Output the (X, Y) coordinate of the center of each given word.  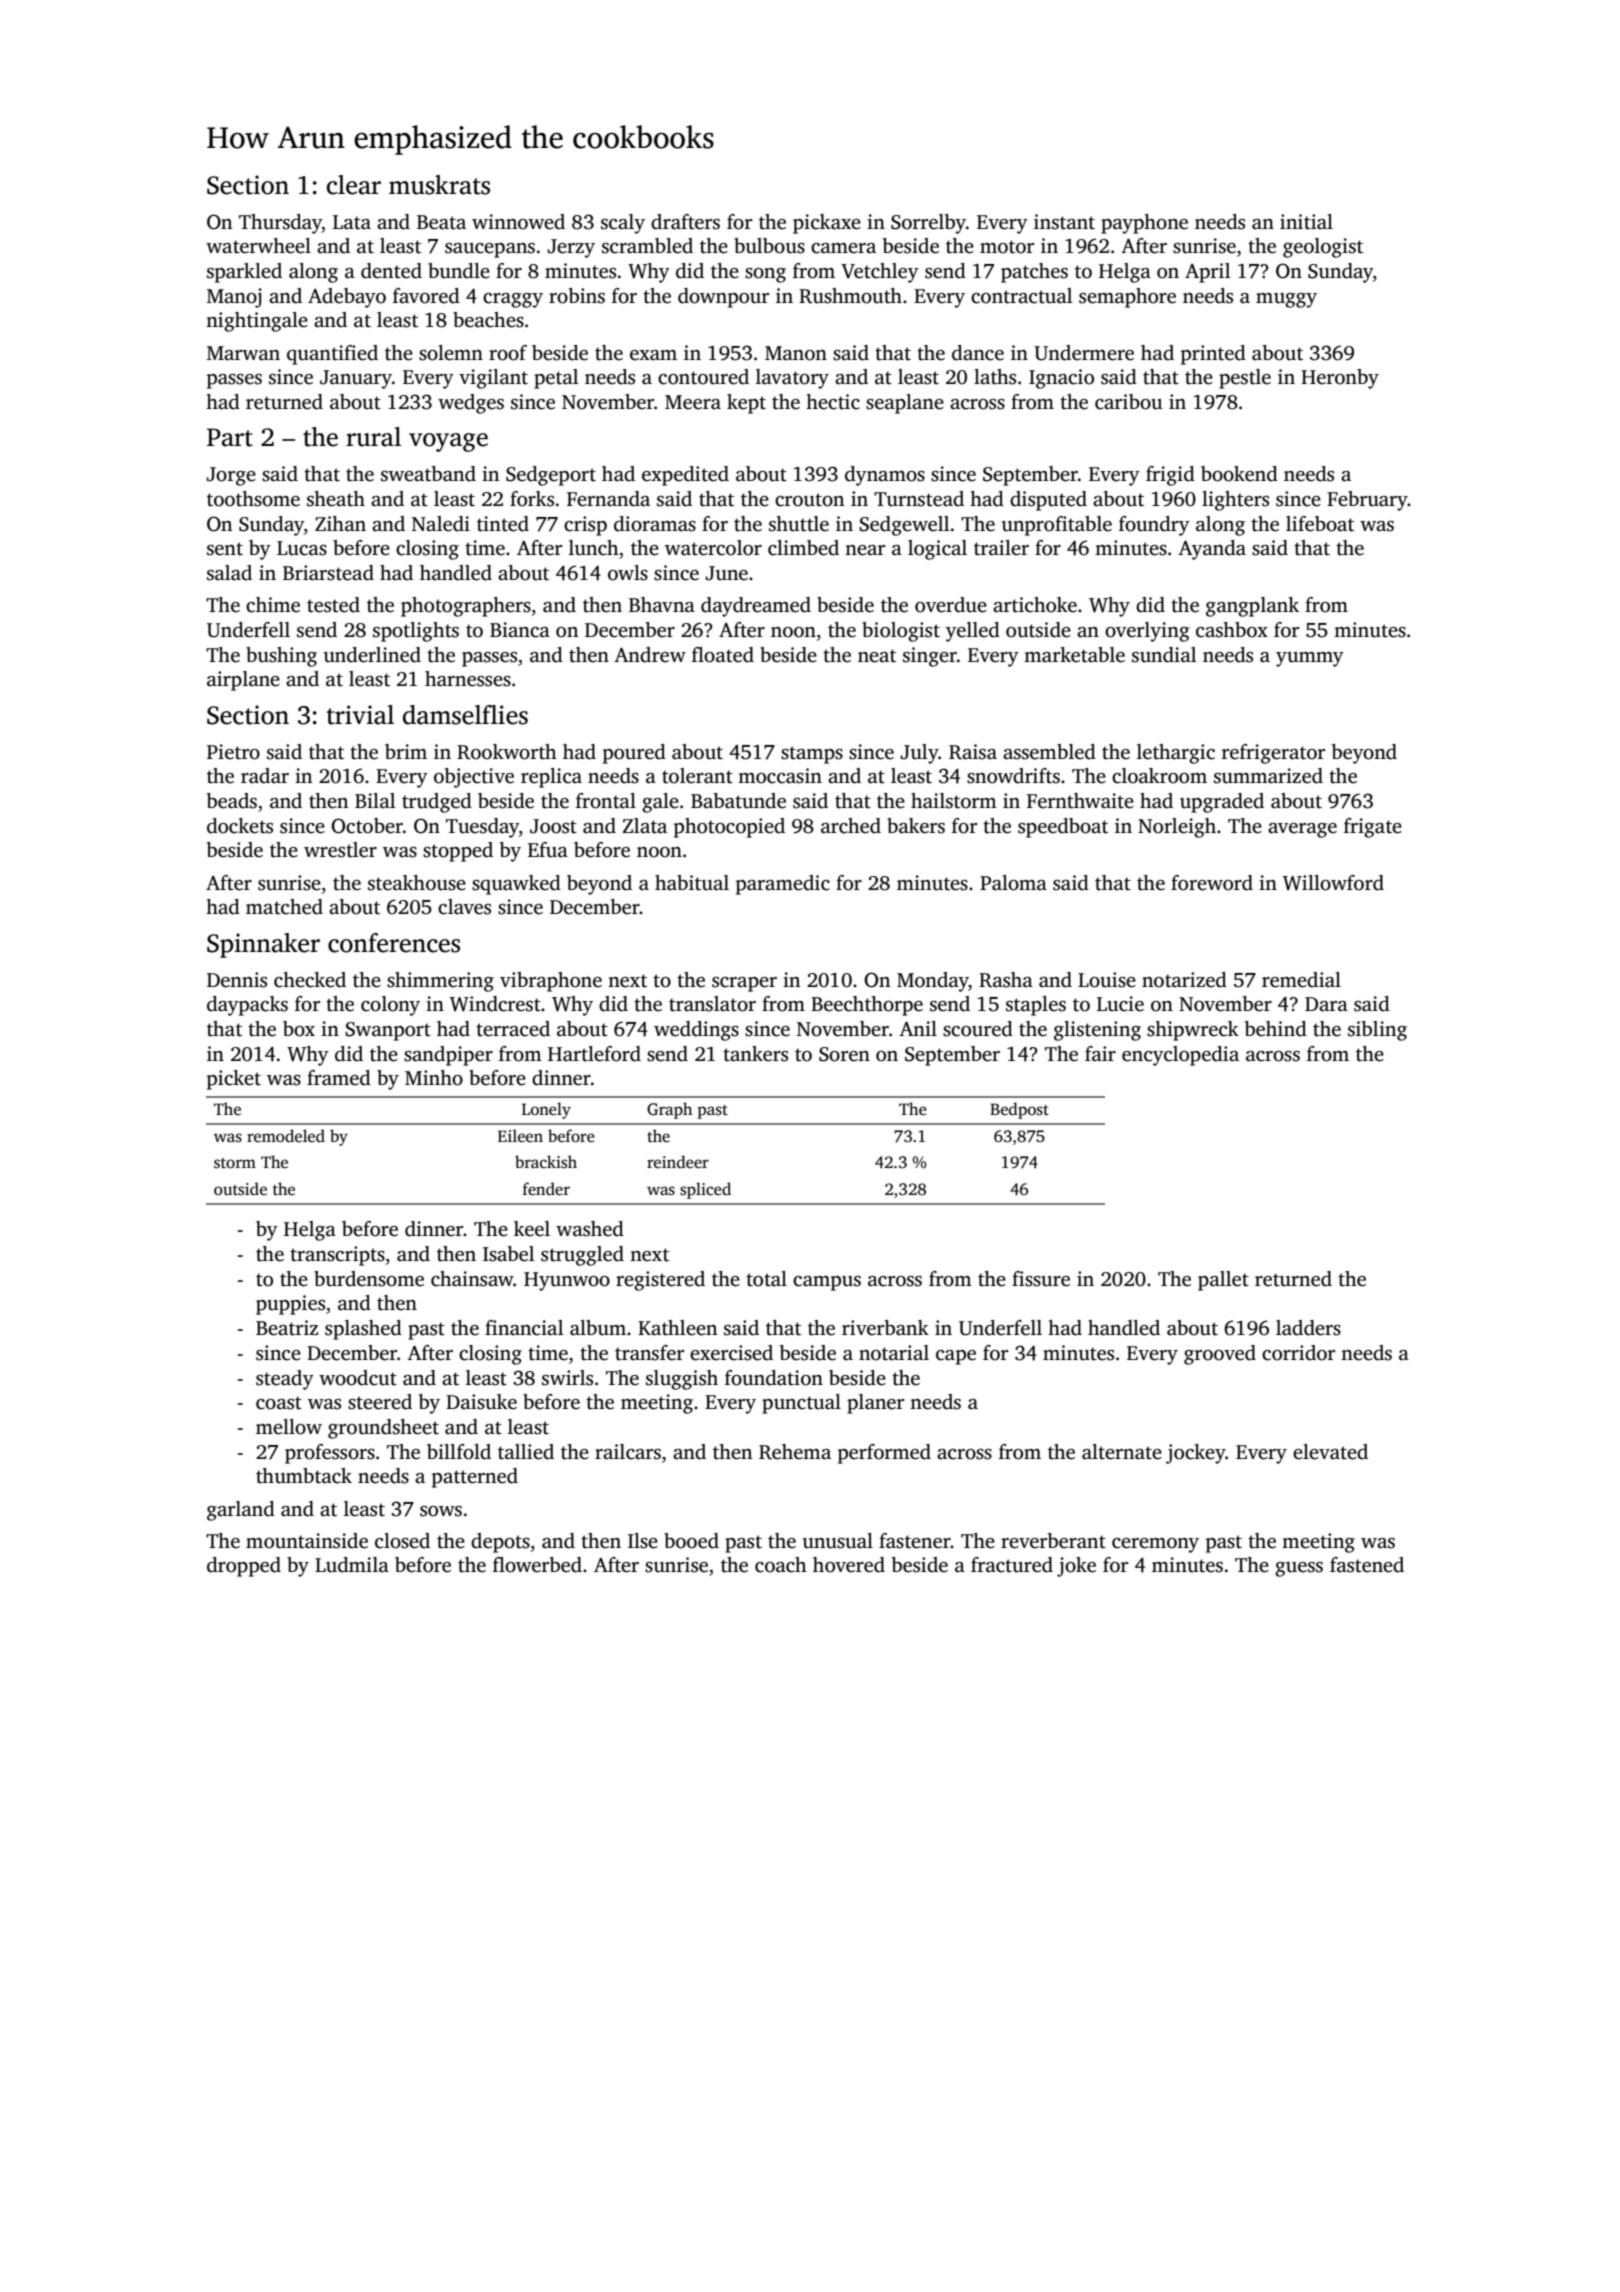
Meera (693, 402)
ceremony (1155, 1545)
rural (373, 437)
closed (402, 1541)
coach (781, 1565)
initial (1306, 222)
